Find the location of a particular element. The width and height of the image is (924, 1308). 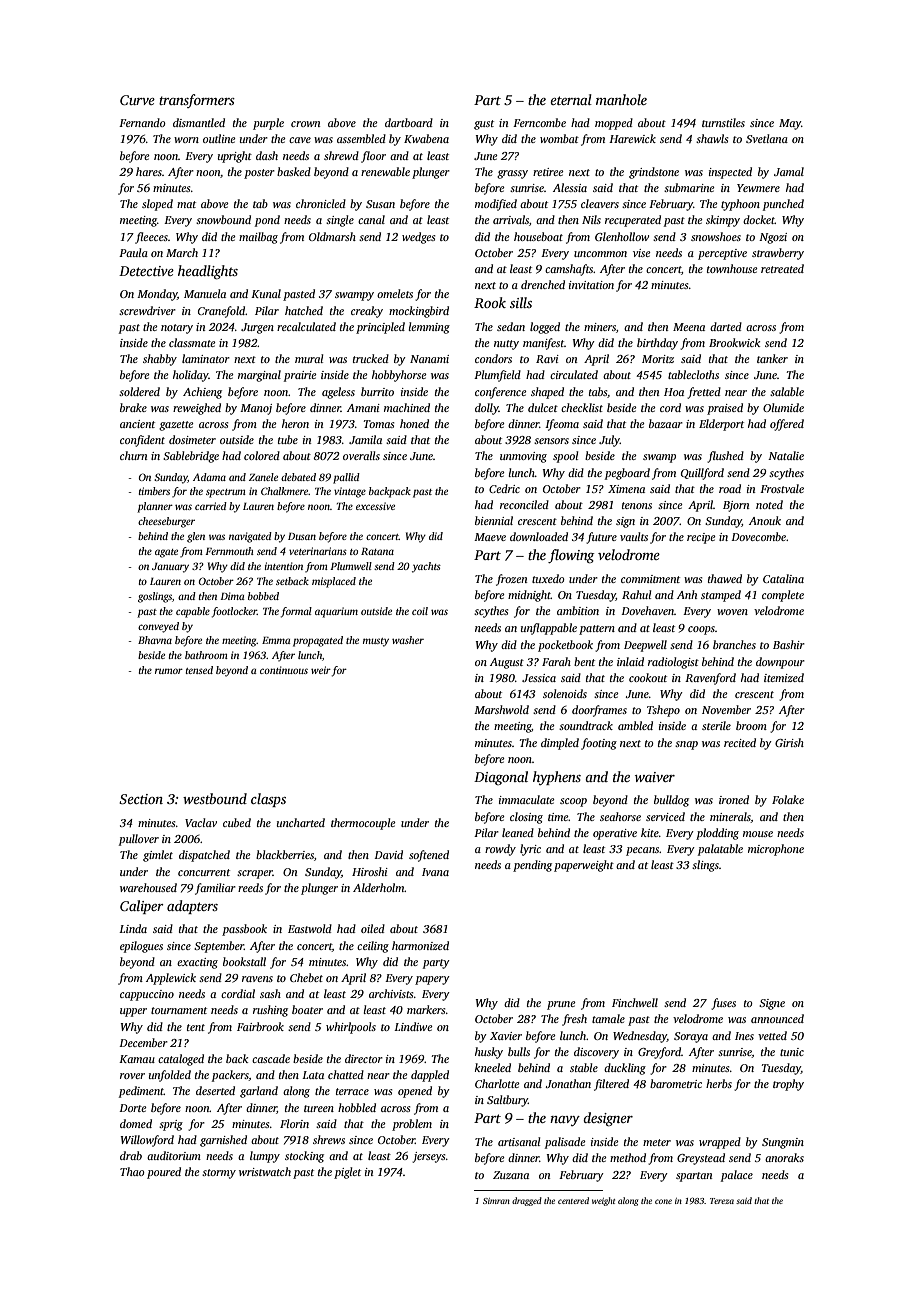

wombat is located at coordinates (559, 138).
